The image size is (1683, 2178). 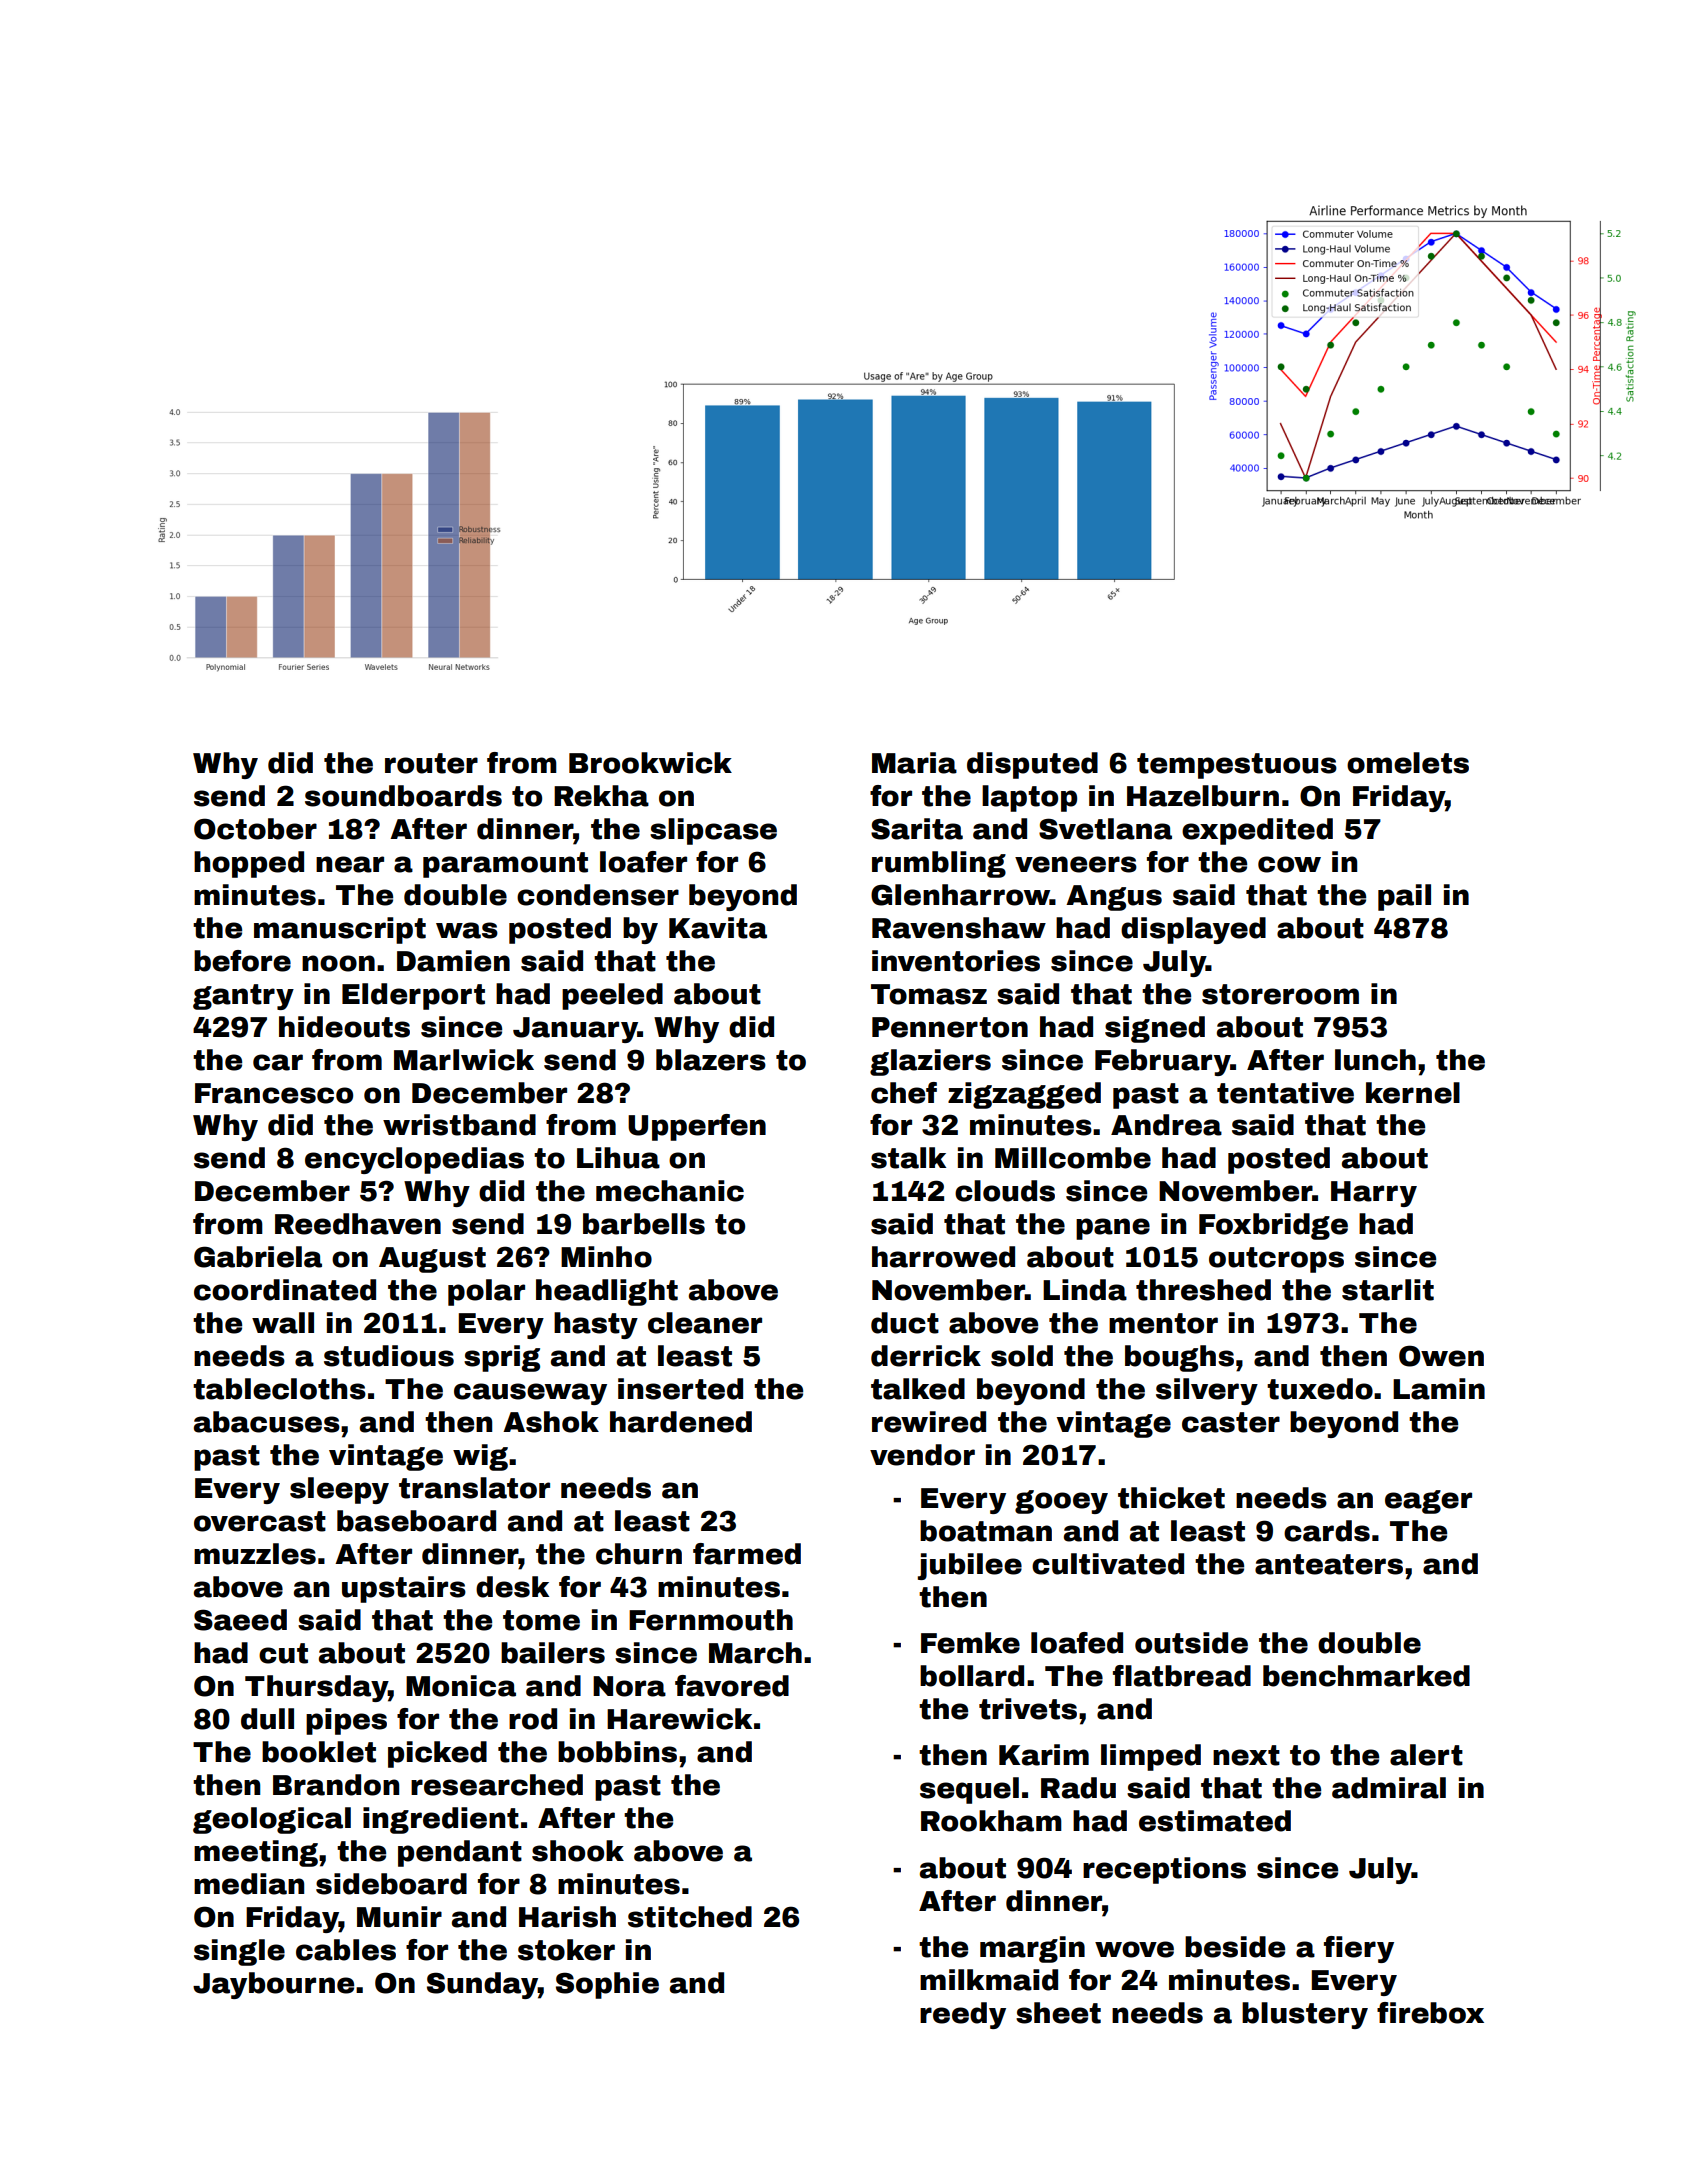 What do you see at coordinates (607, 1985) in the image?
I see `Sophie` at bounding box center [607, 1985].
